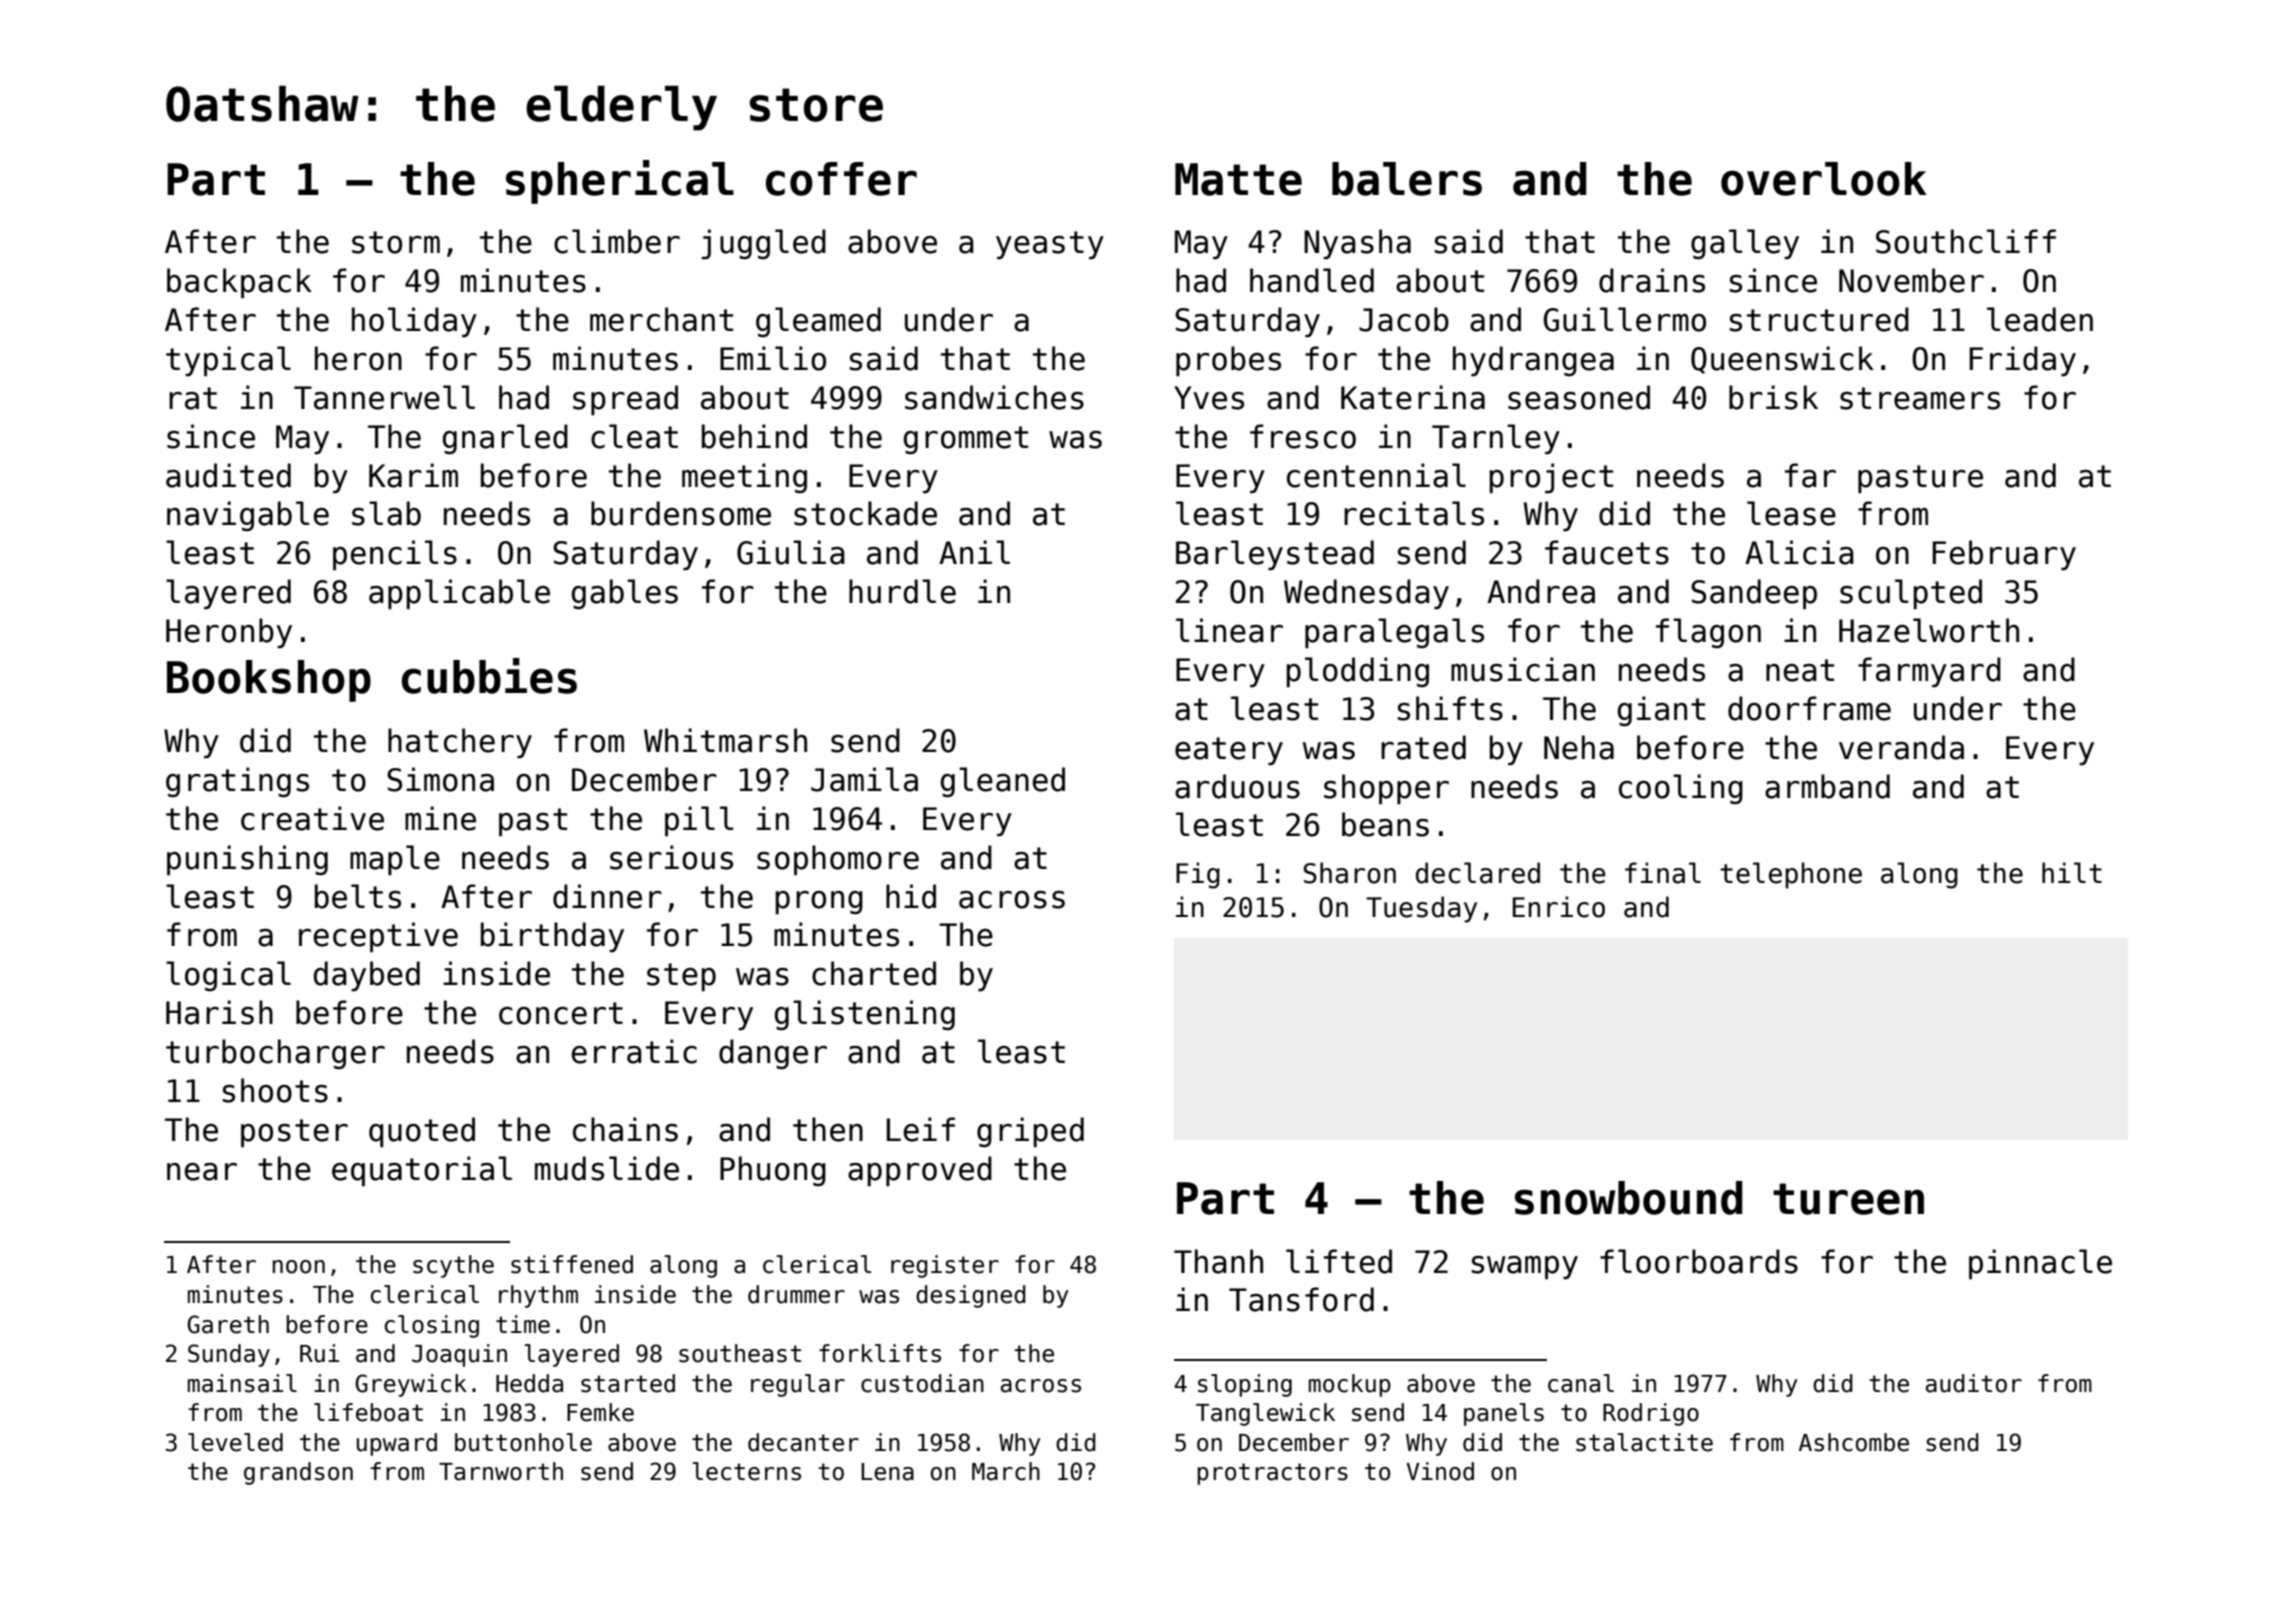 The width and height of the image is (2292, 1620). Describe the element at coordinates (865, 1015) in the image. I see `glistening` at that location.
